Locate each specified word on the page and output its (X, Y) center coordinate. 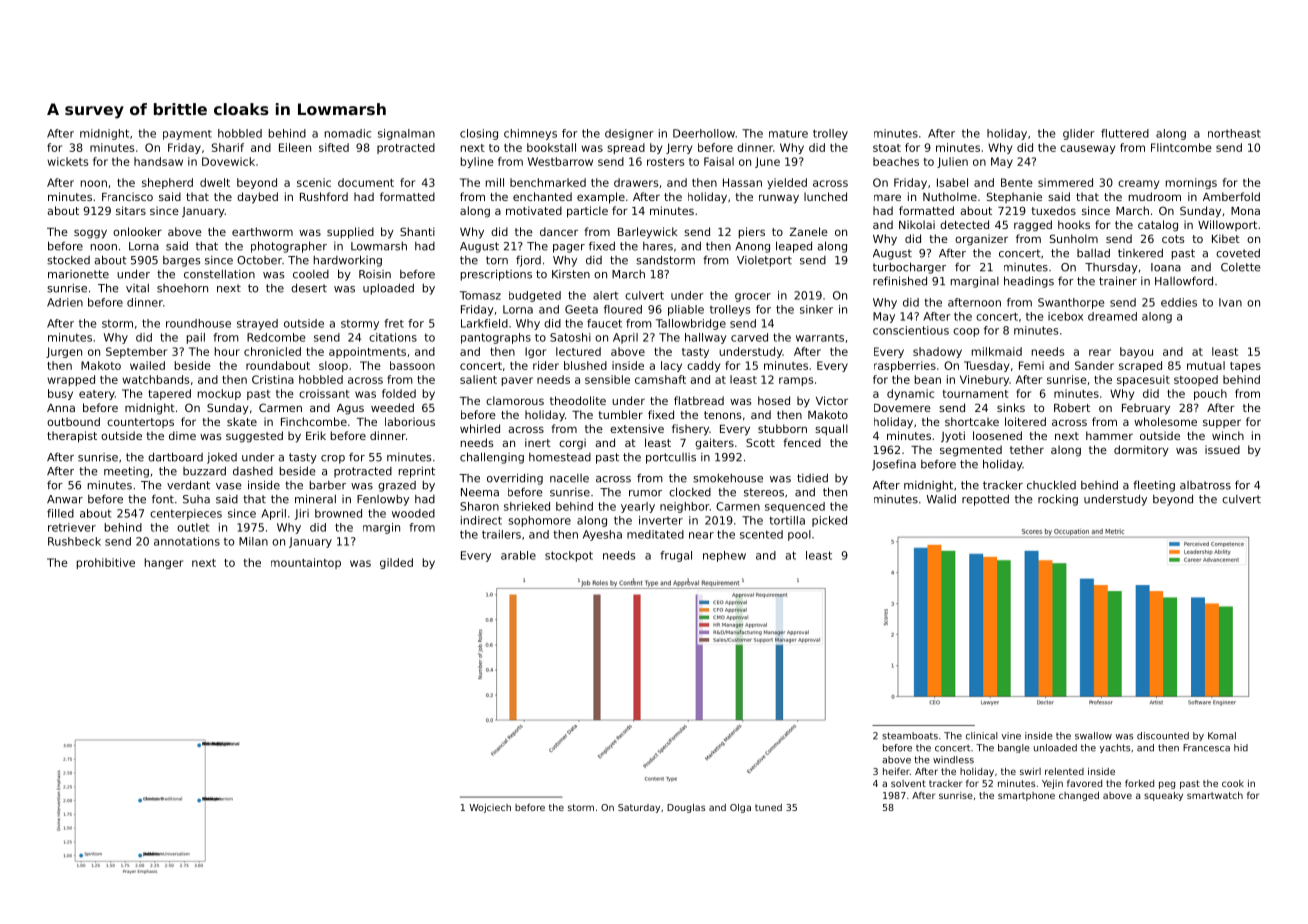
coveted (1238, 253)
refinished (900, 281)
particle (587, 212)
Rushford (324, 196)
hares (658, 246)
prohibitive (106, 563)
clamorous (515, 400)
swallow (1093, 736)
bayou (1136, 352)
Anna (61, 408)
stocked (68, 260)
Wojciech (490, 808)
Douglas (686, 808)
